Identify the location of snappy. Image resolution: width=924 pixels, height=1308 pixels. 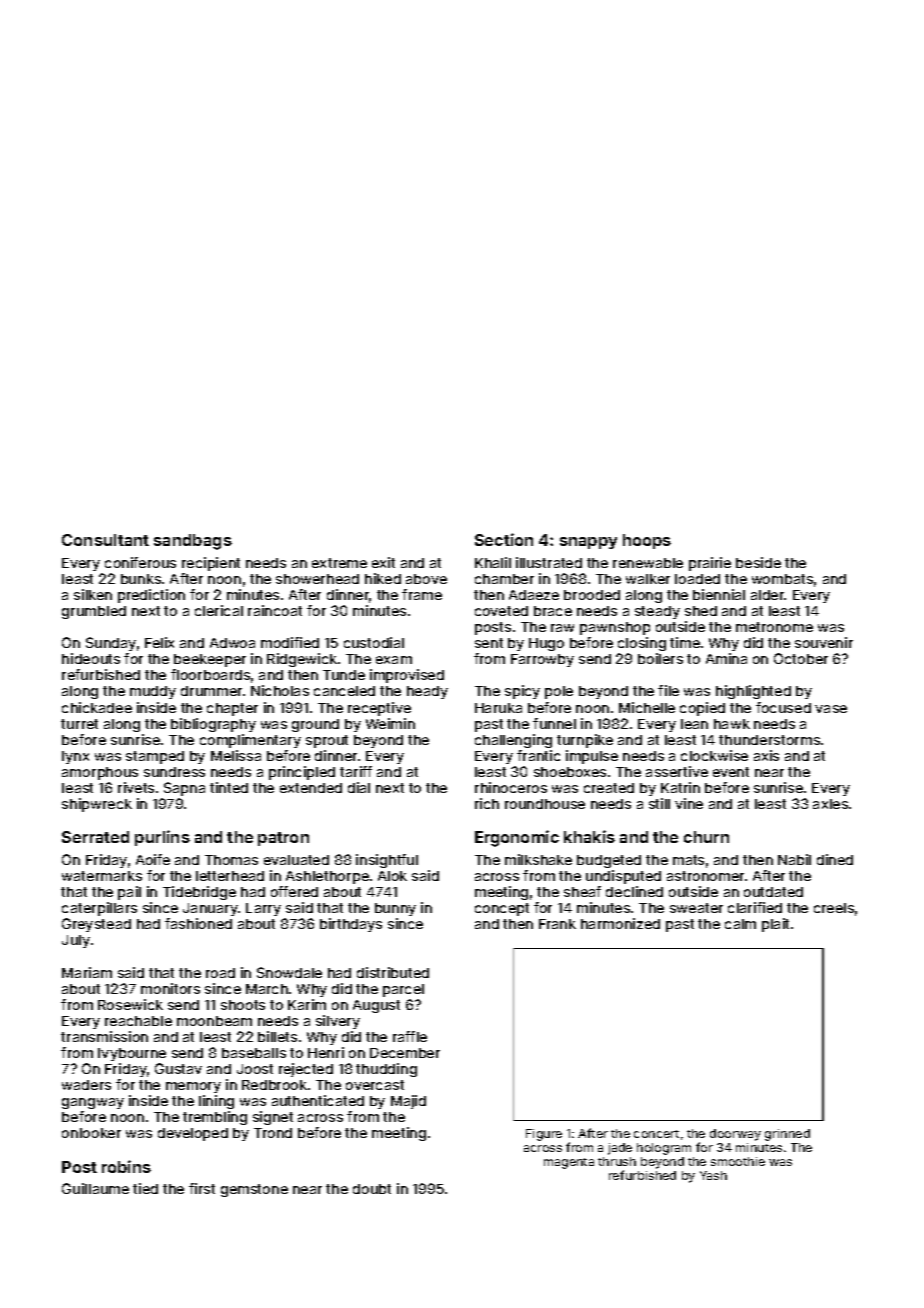
(588, 543).
